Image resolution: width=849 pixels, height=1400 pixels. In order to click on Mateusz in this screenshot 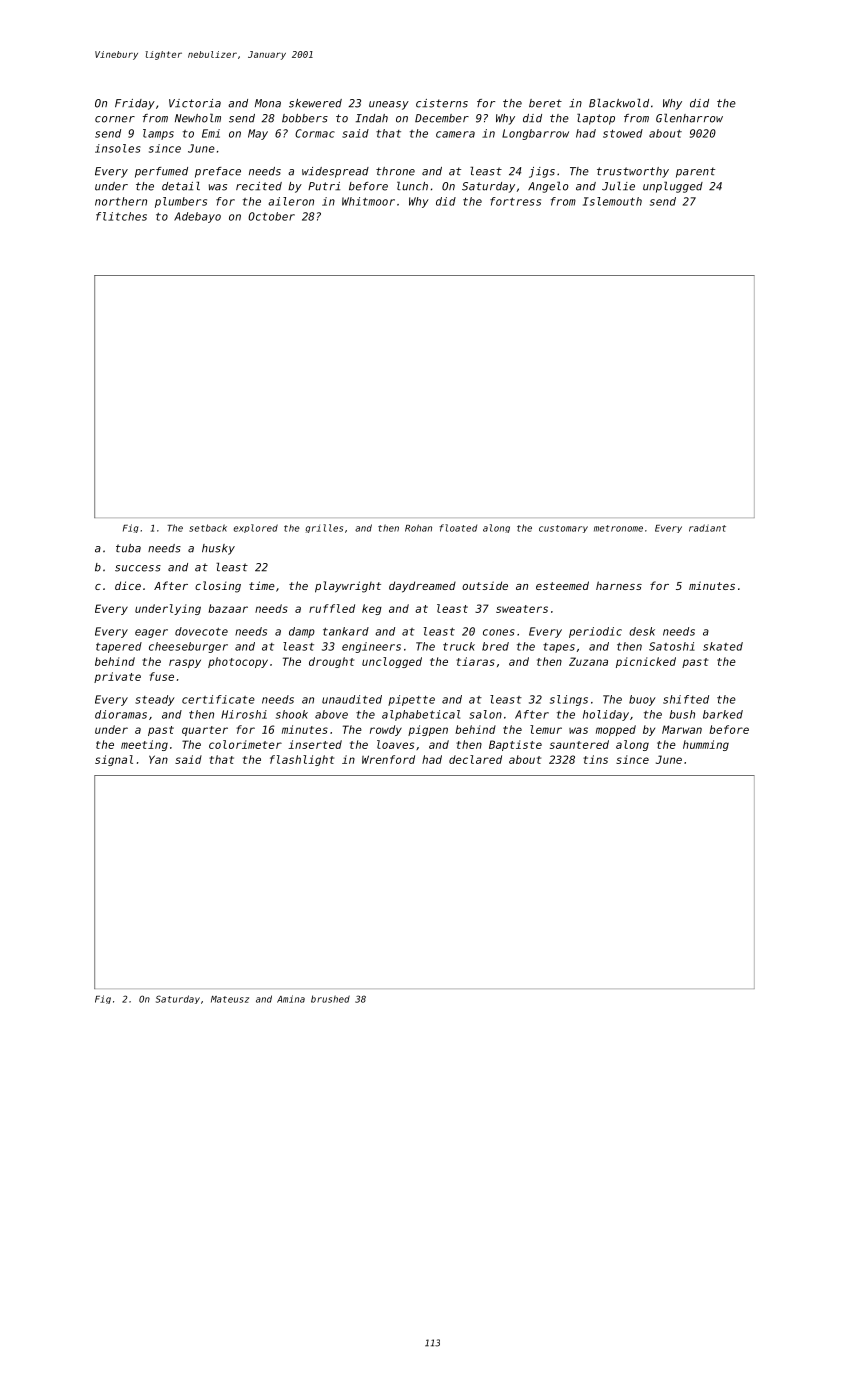, I will do `click(230, 999)`.
